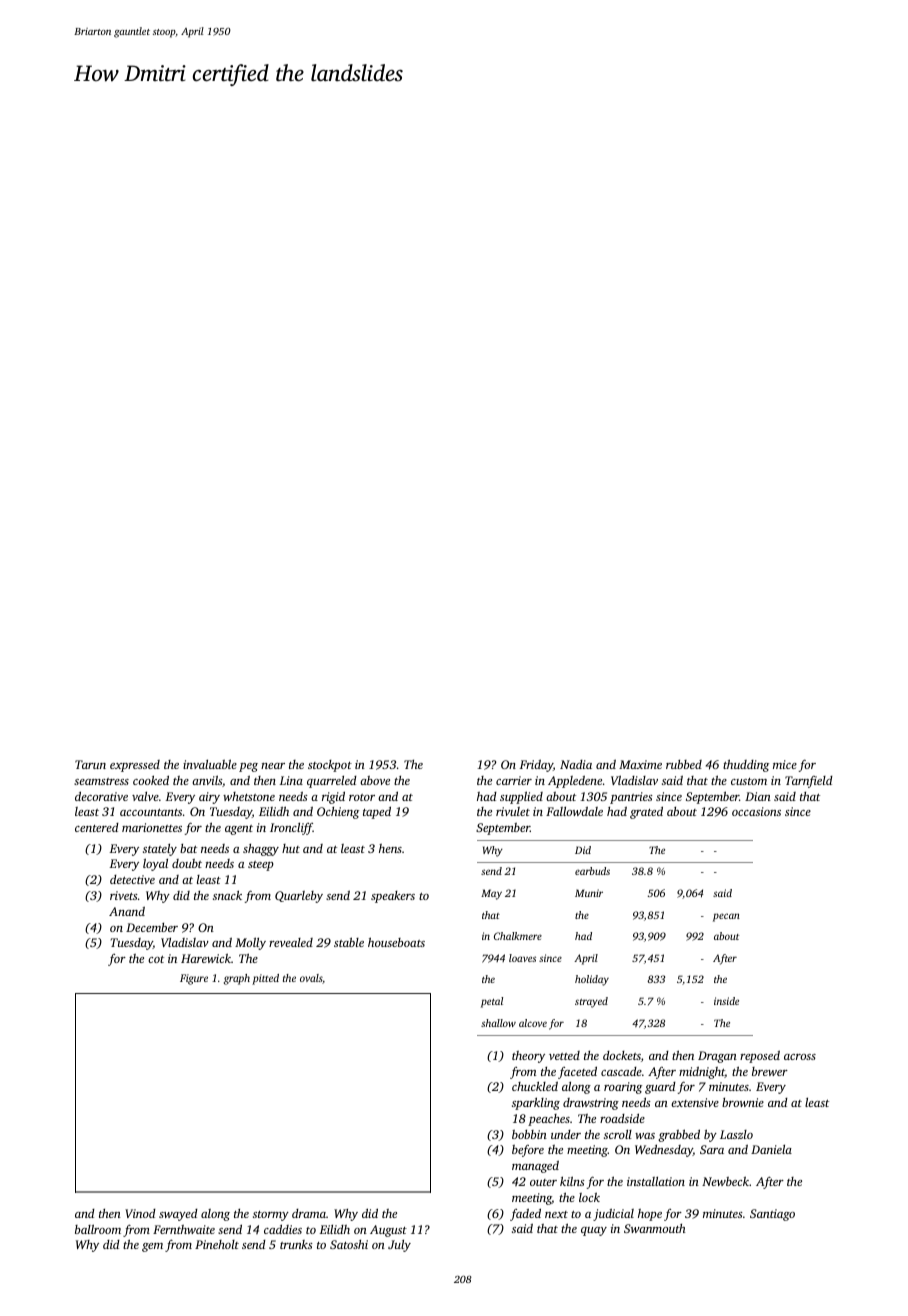 The width and height of the screenshot is (908, 1316). I want to click on Tarun, so click(90, 764).
